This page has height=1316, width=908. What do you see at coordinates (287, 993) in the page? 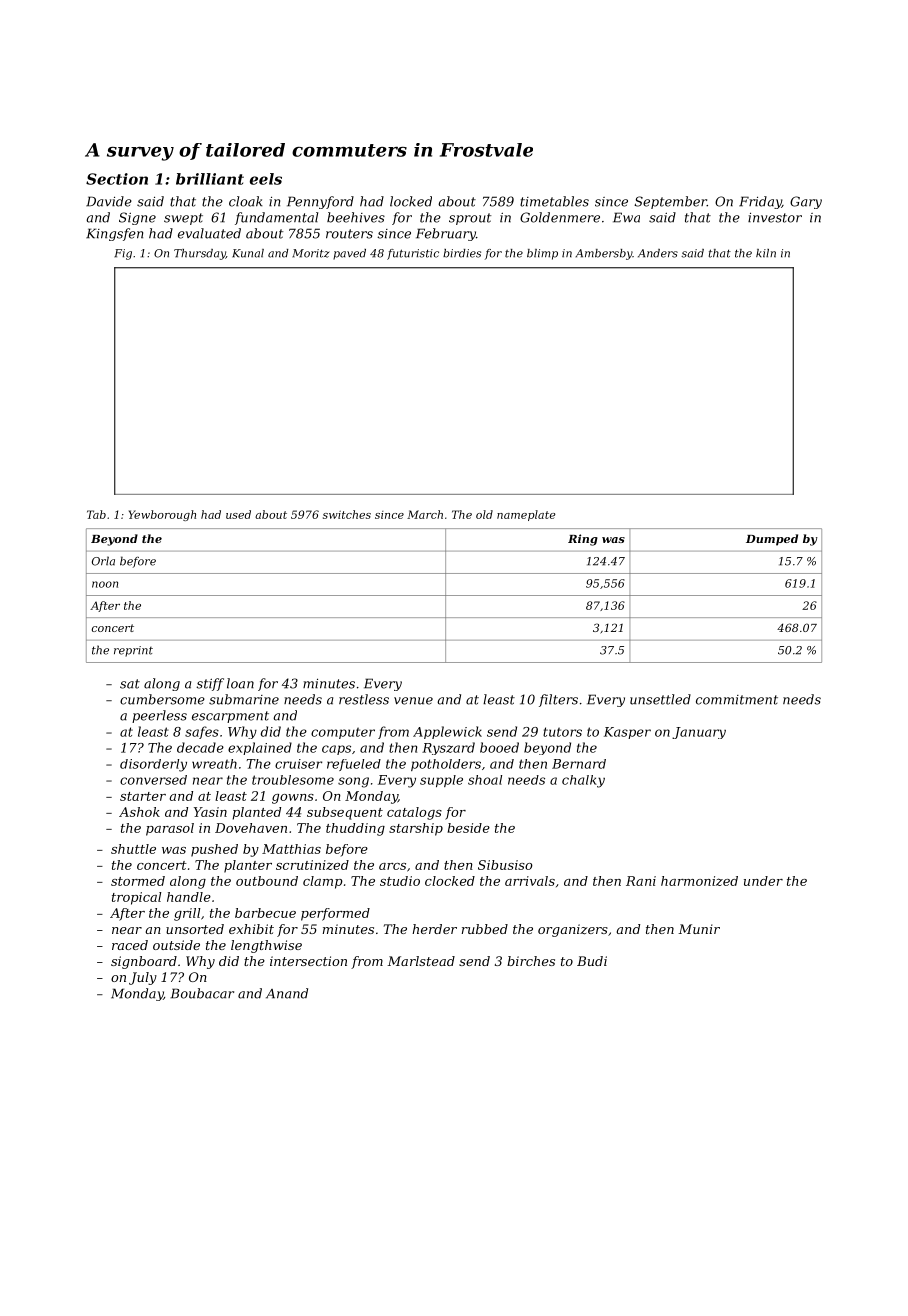
I see `Anand` at bounding box center [287, 993].
